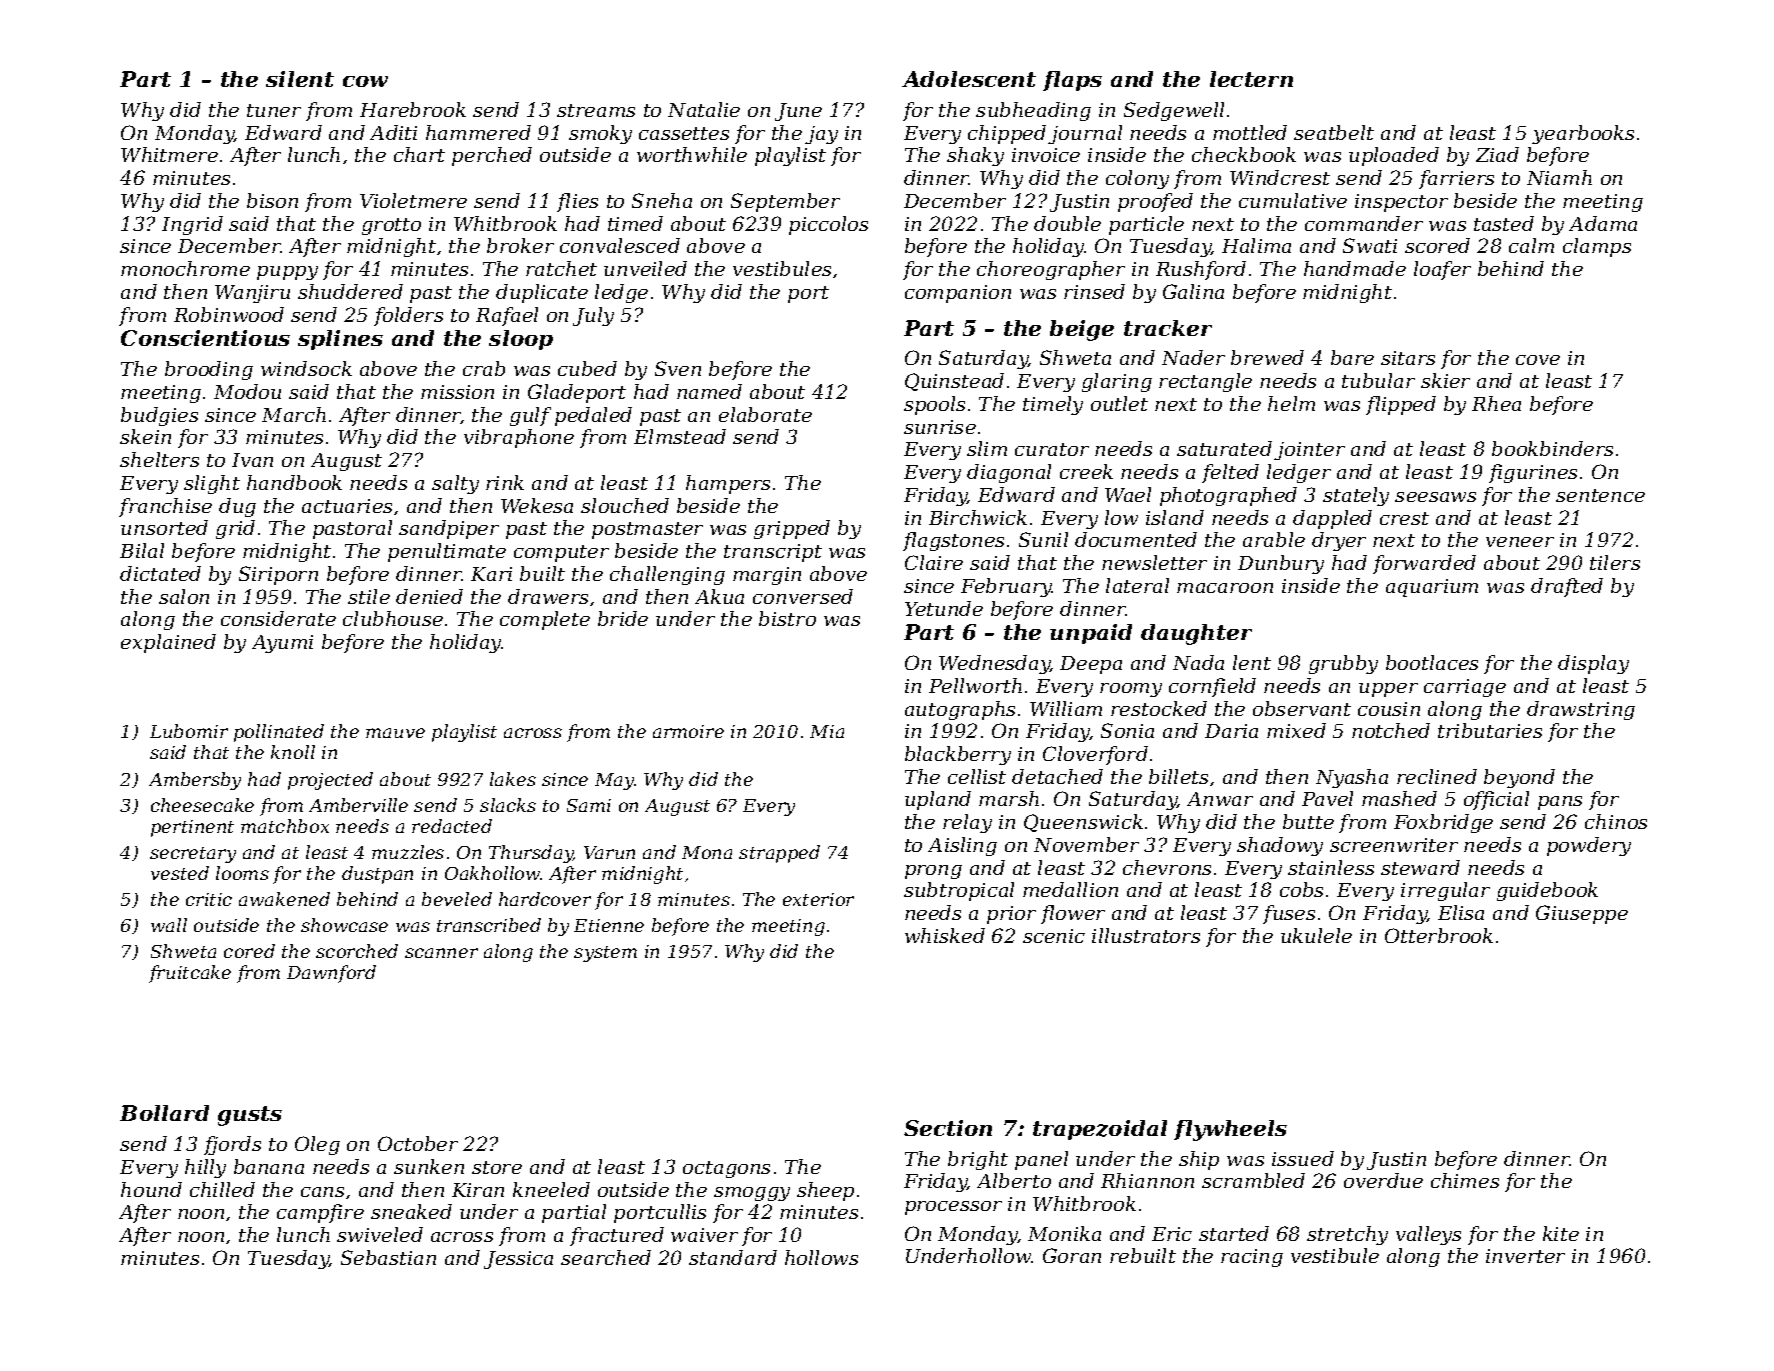 The width and height of the screenshot is (1774, 1371). What do you see at coordinates (1559, 177) in the screenshot?
I see `Niamh` at bounding box center [1559, 177].
